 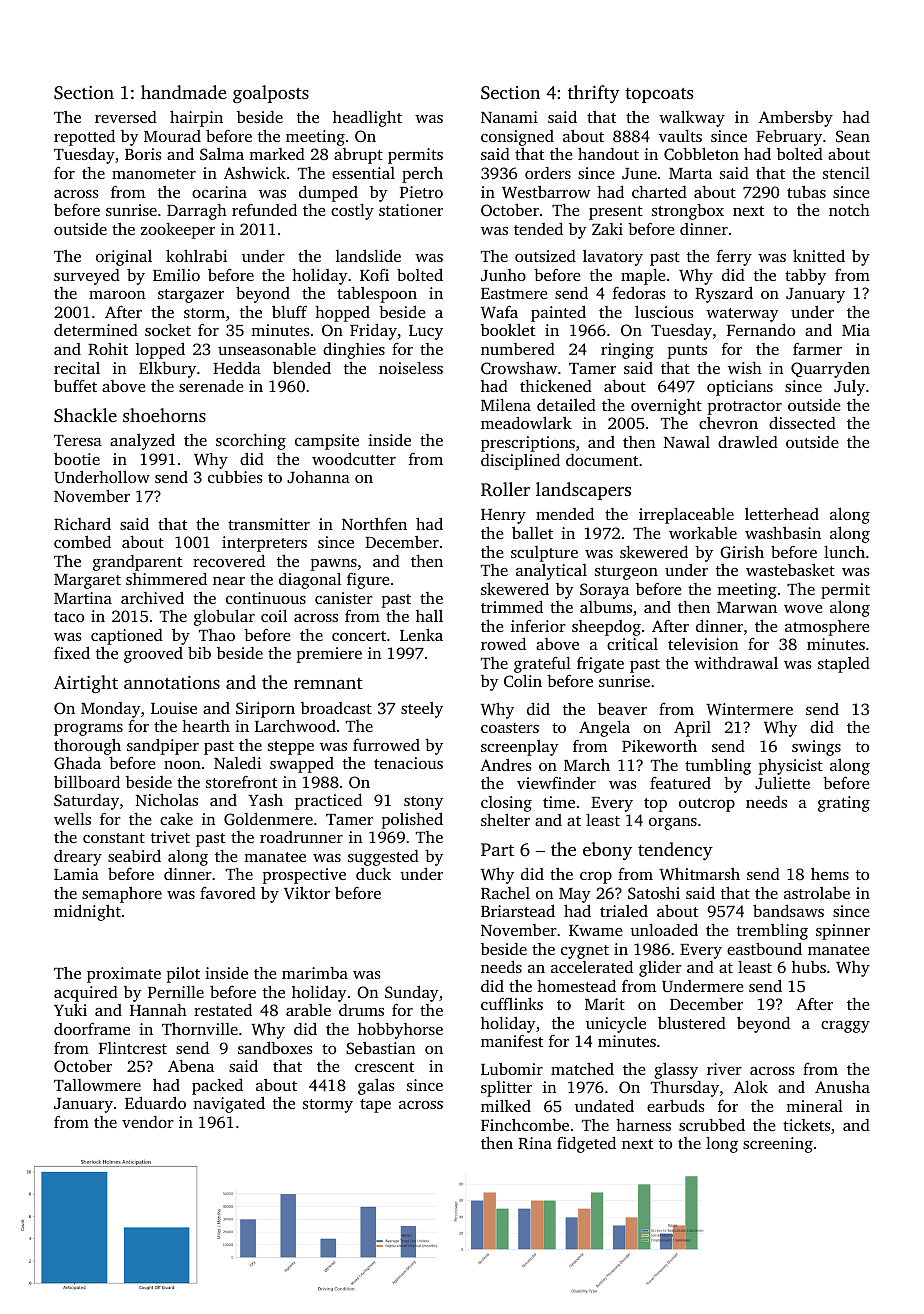 I want to click on washbasin, so click(x=783, y=532).
